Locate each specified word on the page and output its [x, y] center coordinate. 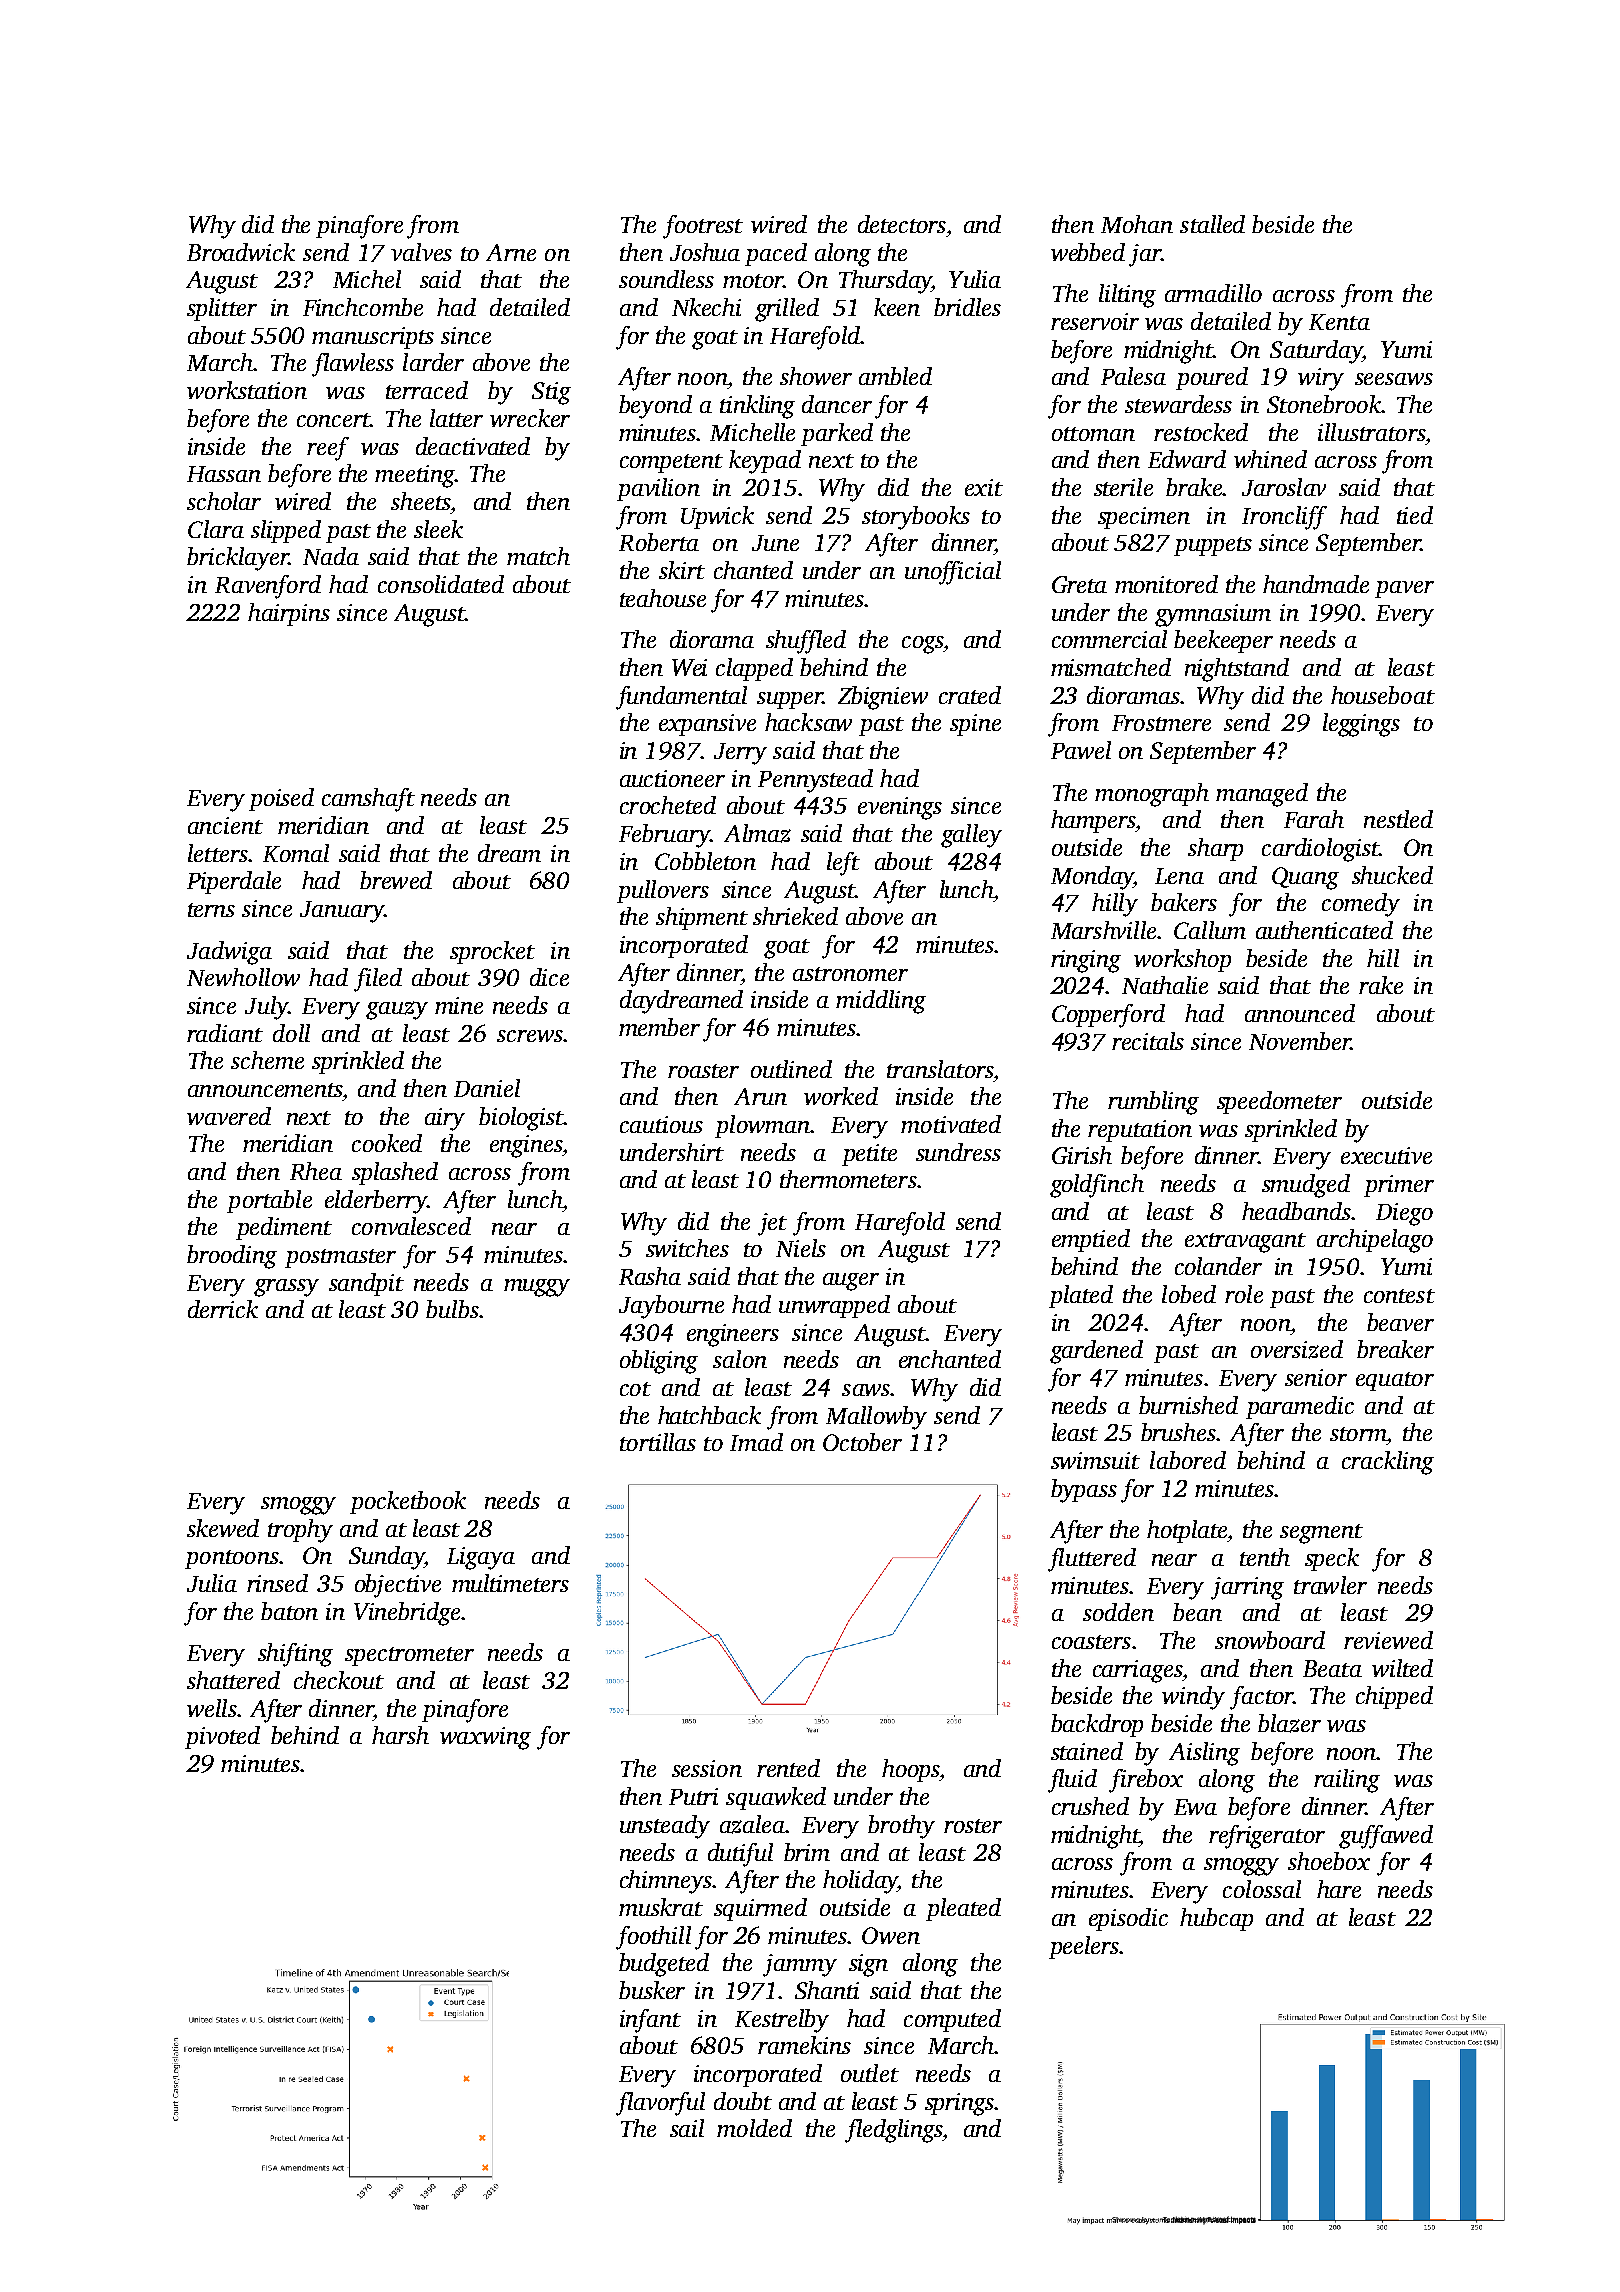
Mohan [1137, 224]
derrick [223, 1309]
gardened [1096, 1352]
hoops [911, 1770]
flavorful [660, 2104]
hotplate [1187, 1531]
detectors [902, 224]
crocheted [668, 805]
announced [1300, 1013]
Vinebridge [407, 1614]
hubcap [1216, 1919]
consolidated [441, 584]
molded [754, 2128]
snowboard [1270, 1640]
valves [421, 252]
